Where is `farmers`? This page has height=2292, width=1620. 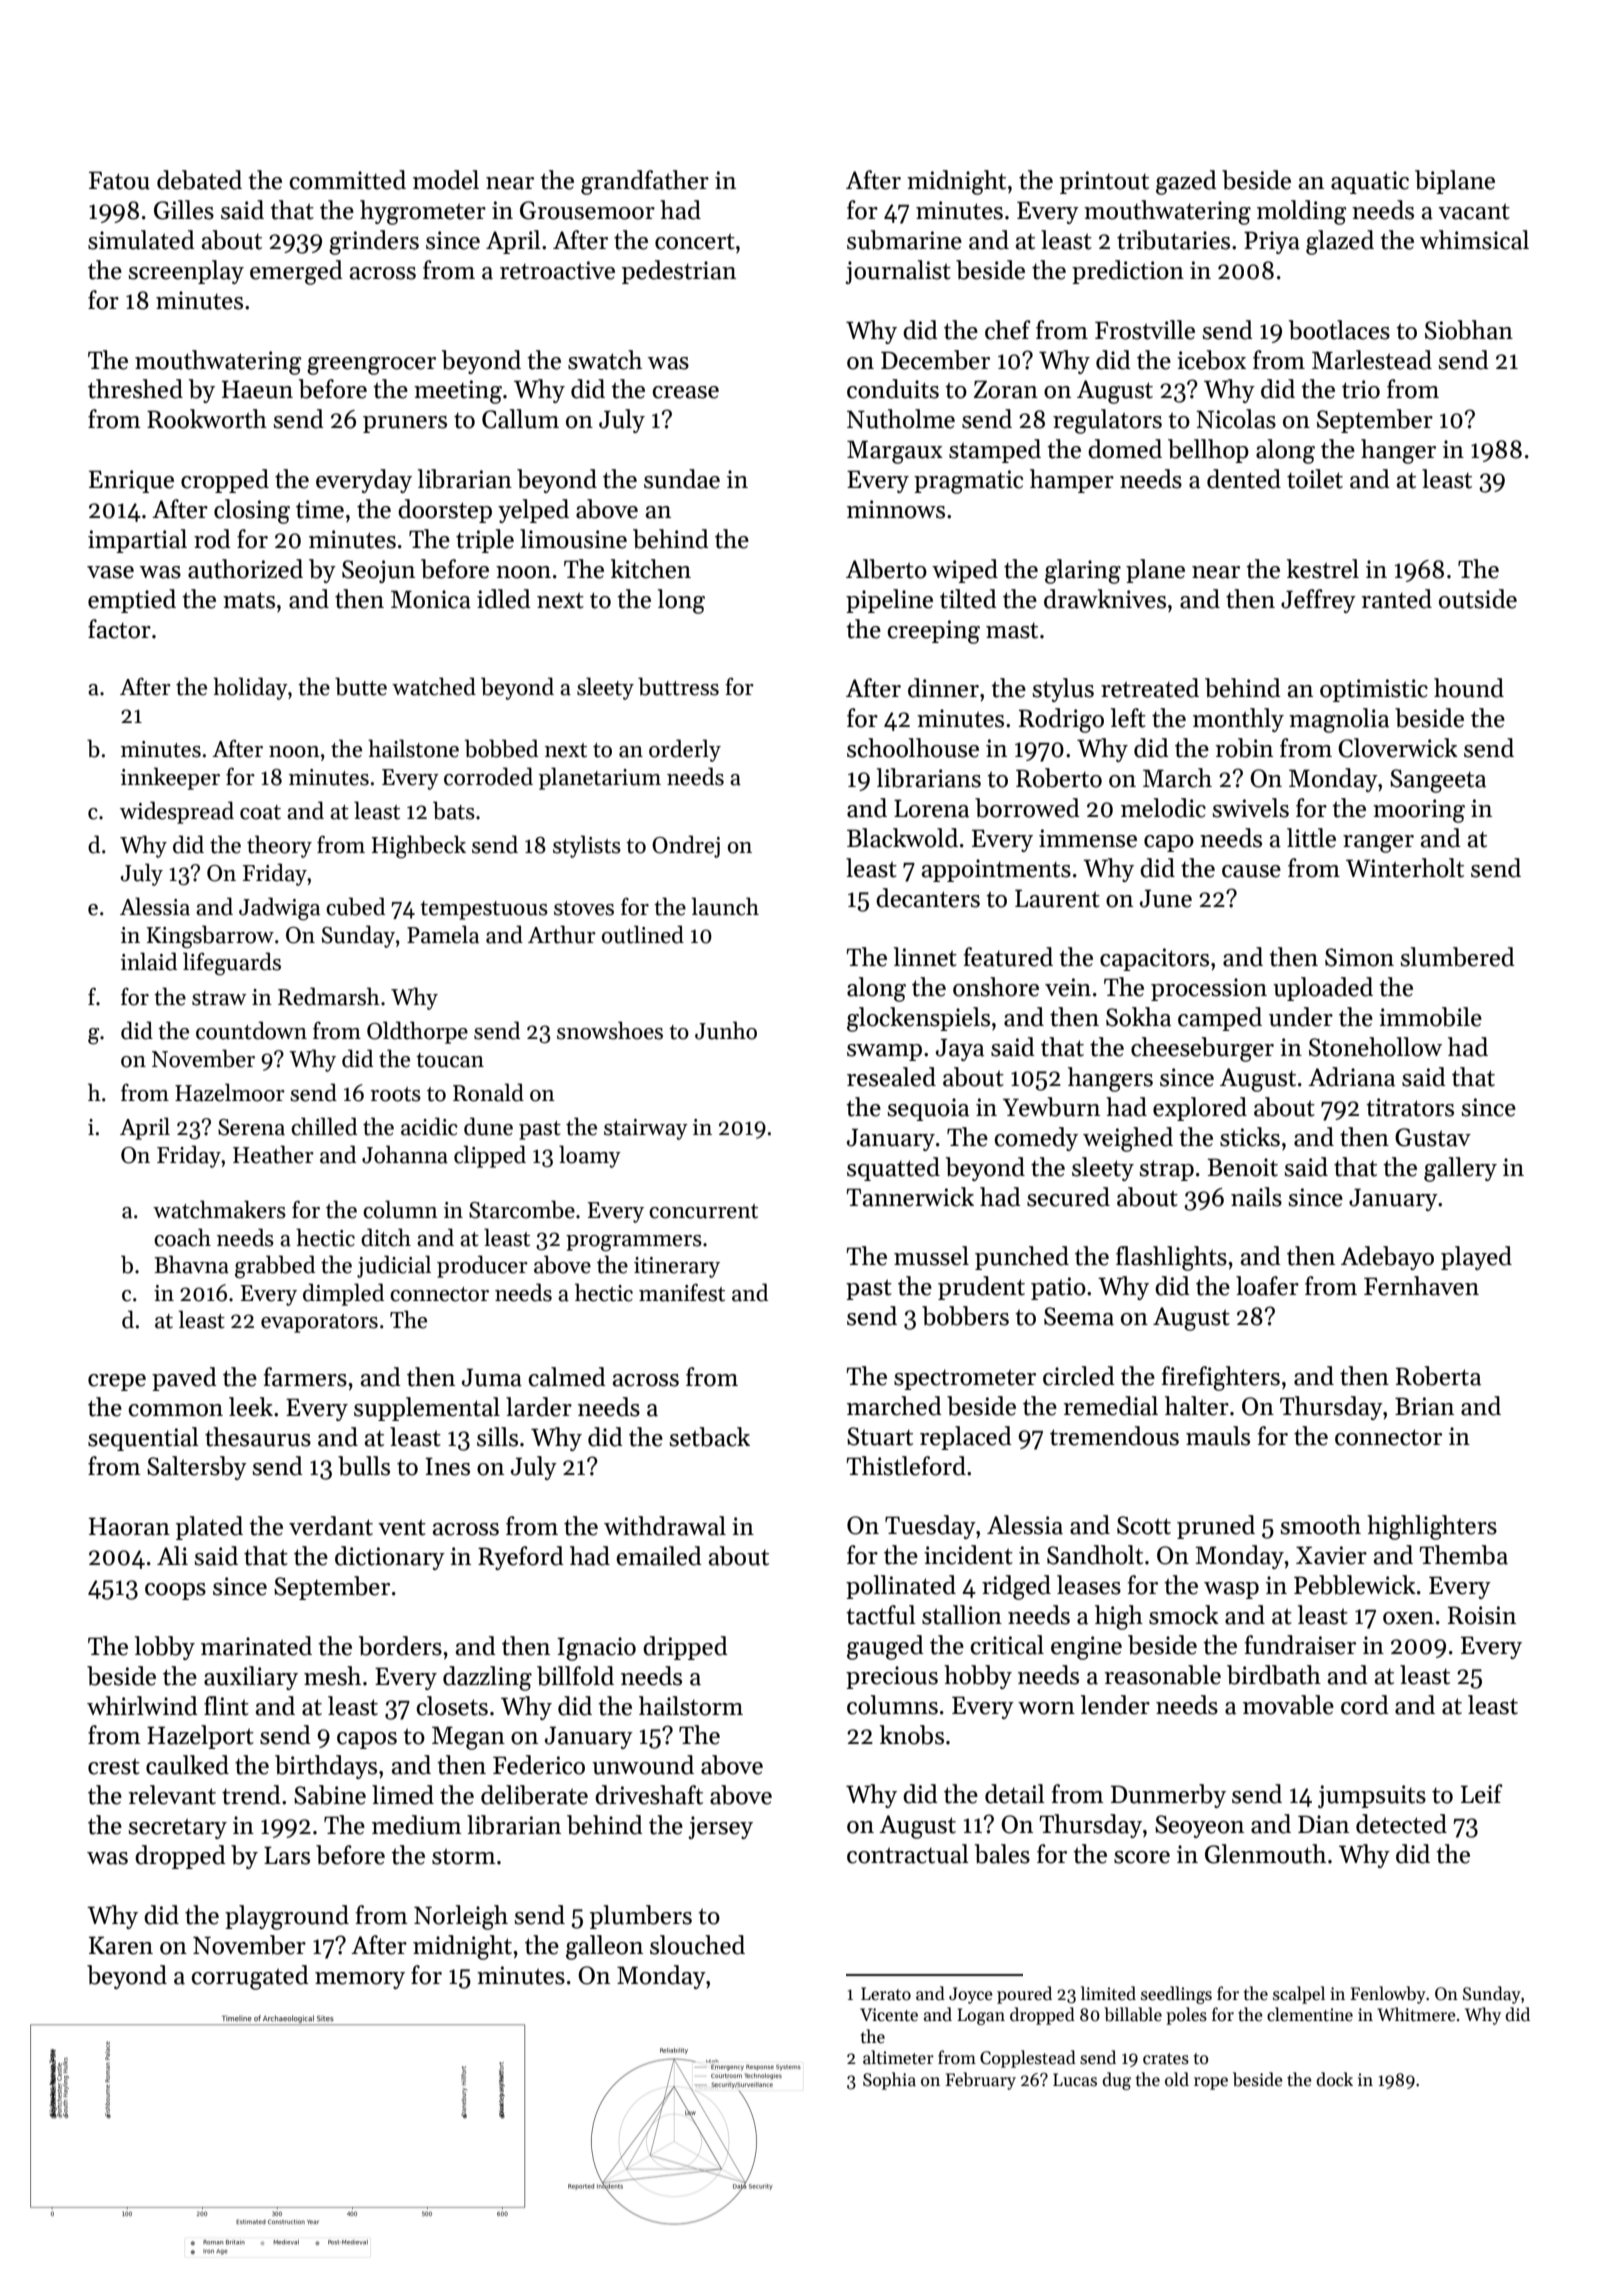 farmers is located at coordinates (305, 1377).
